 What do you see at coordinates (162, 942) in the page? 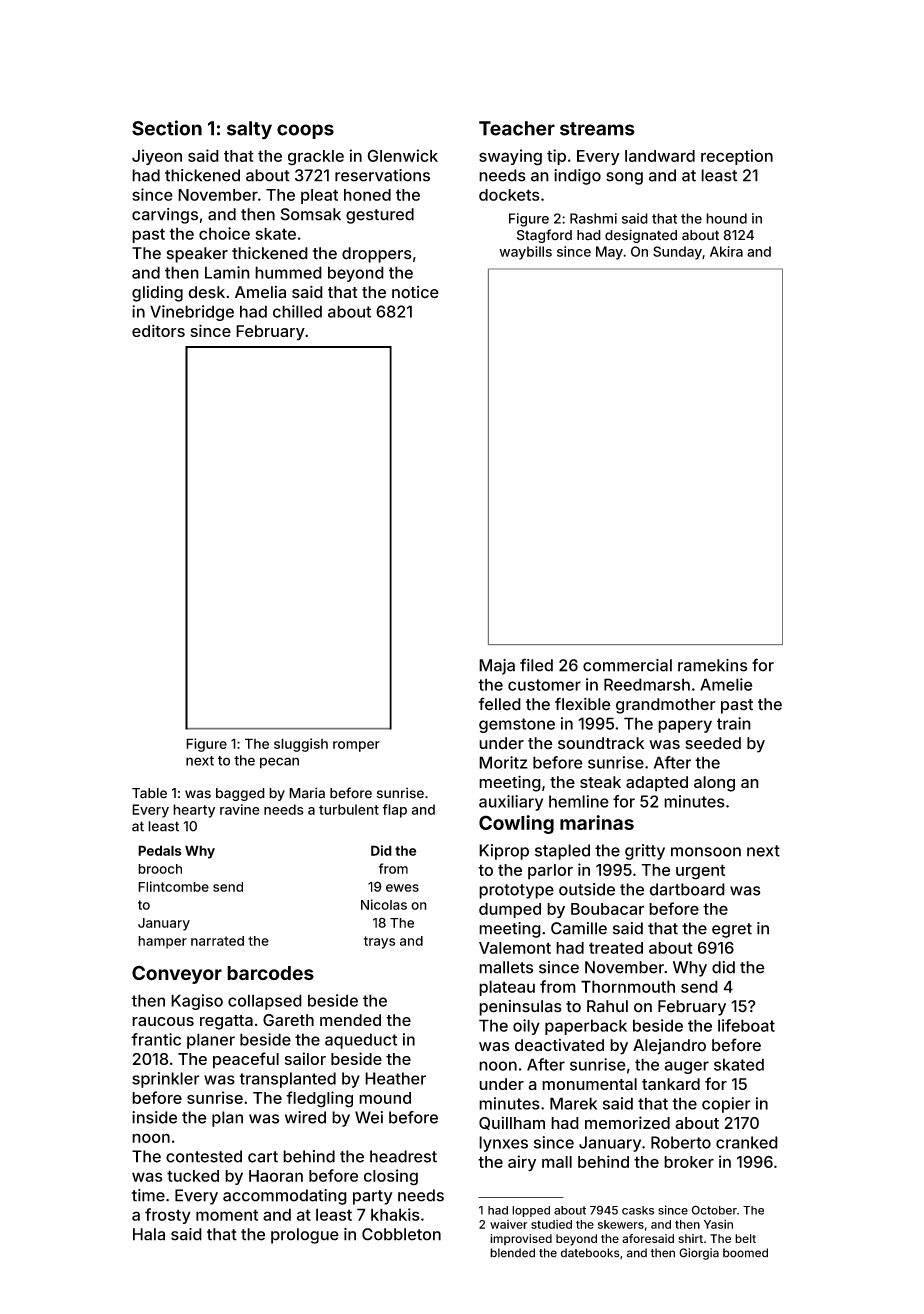
I see `hamper` at bounding box center [162, 942].
